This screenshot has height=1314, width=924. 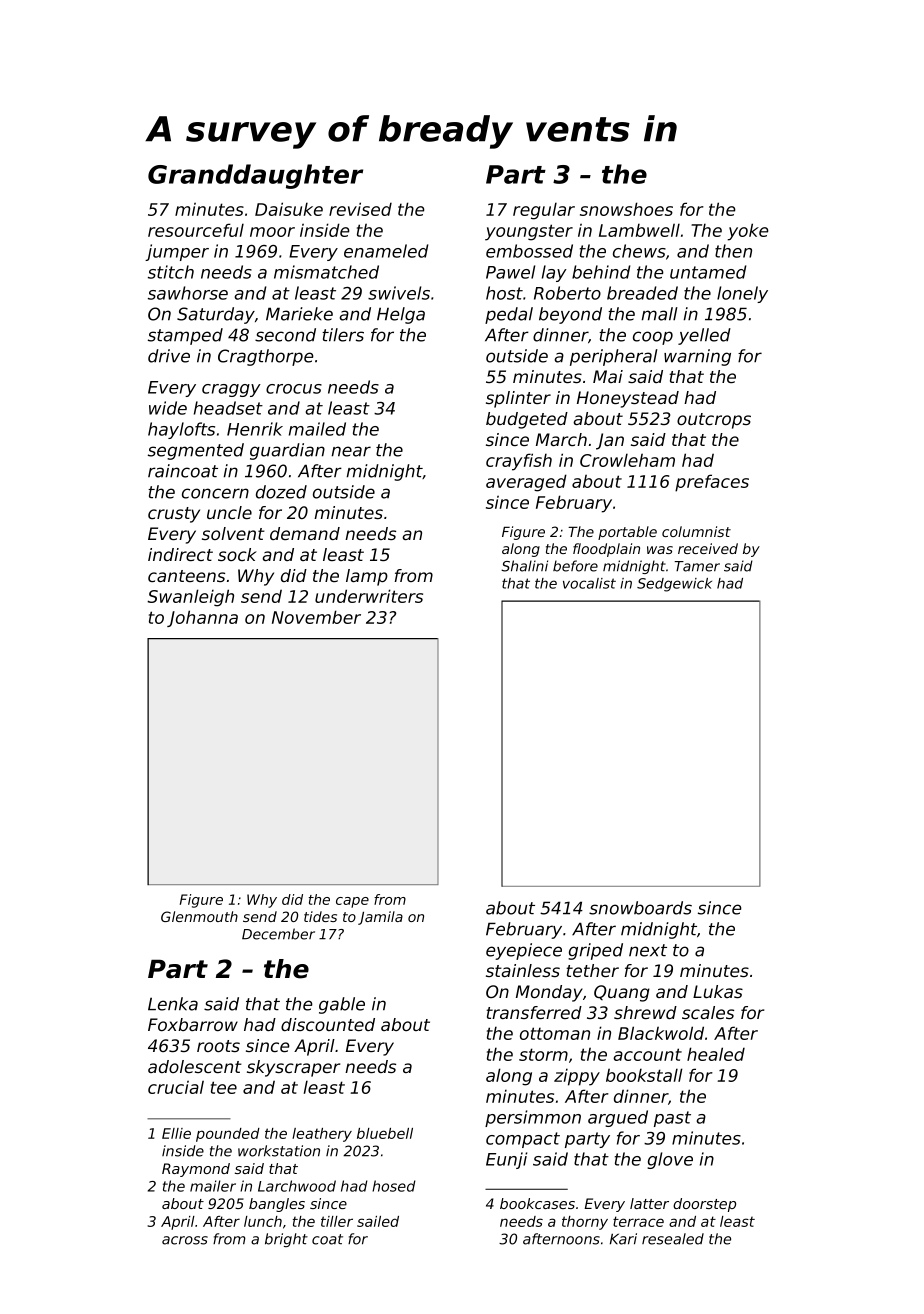 I want to click on canteens, so click(x=186, y=576).
